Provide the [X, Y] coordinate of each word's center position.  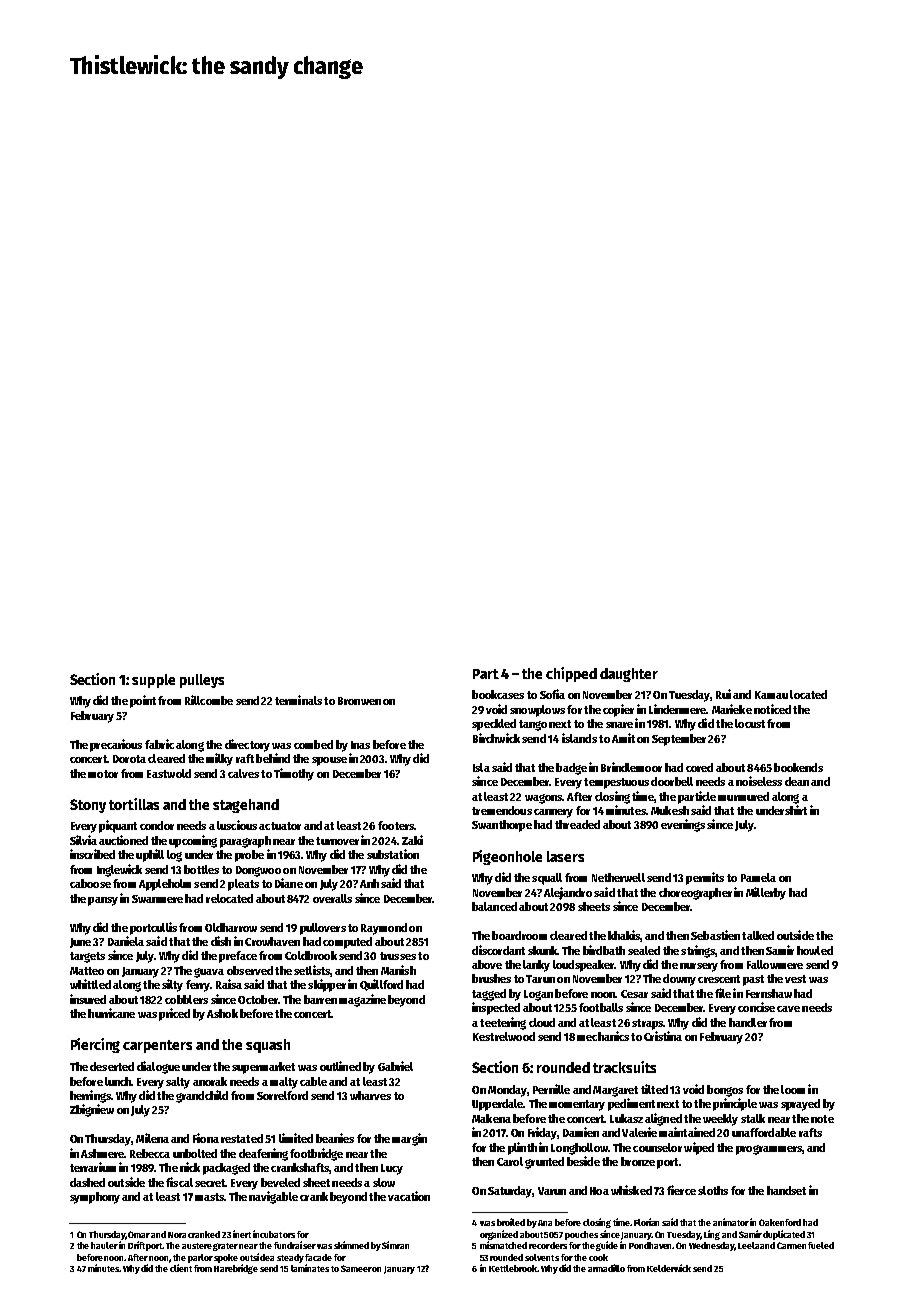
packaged [226, 1169]
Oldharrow [231, 927]
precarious [116, 745]
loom [793, 1089]
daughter [629, 675]
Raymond [384, 929]
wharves [370, 1095]
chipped [571, 674]
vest [795, 979]
